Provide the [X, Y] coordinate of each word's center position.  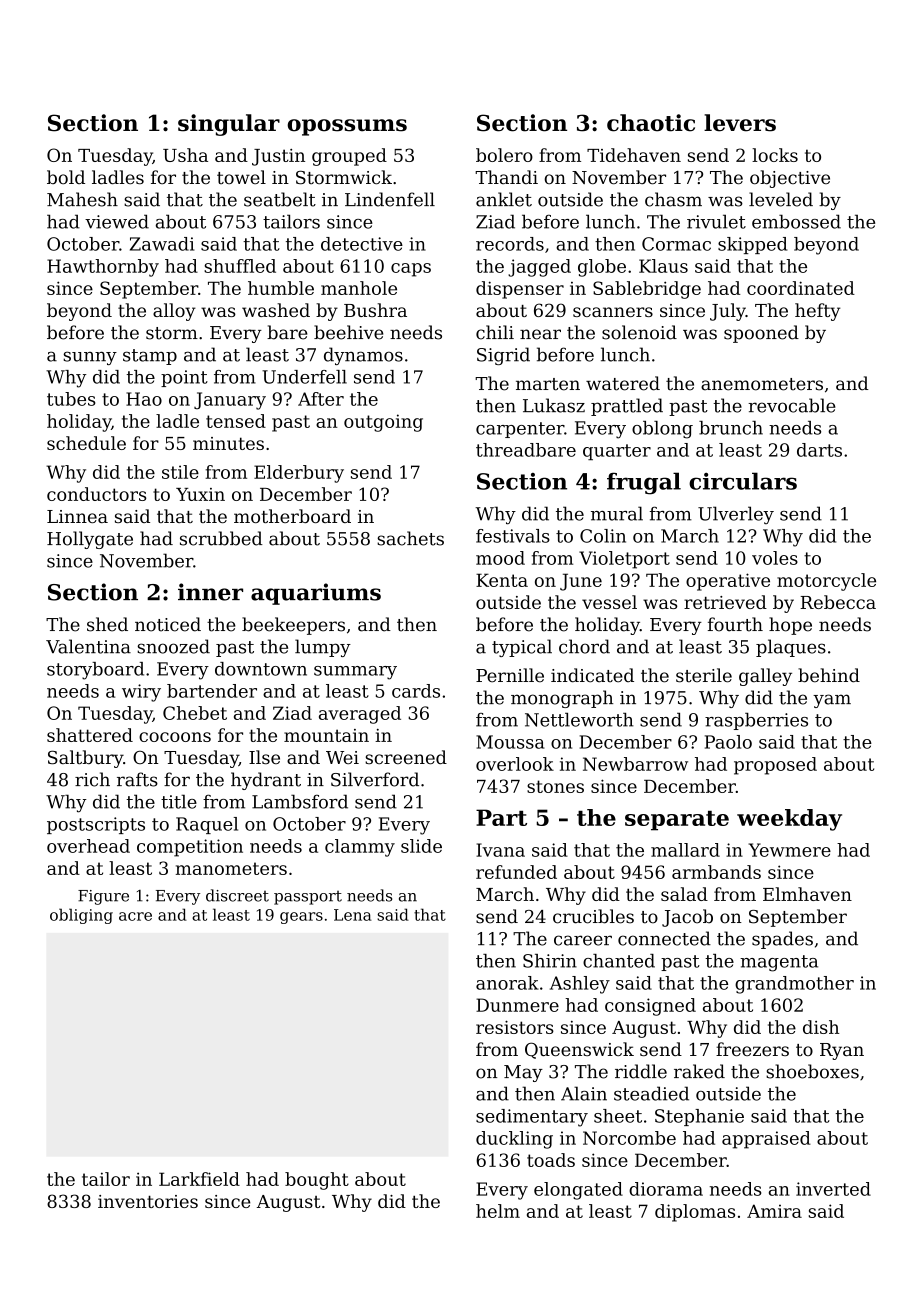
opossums [347, 127]
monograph [562, 699]
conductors [96, 494]
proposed [775, 766]
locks [775, 155]
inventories [148, 1201]
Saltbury [85, 759]
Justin [278, 157]
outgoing [383, 423]
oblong [662, 430]
